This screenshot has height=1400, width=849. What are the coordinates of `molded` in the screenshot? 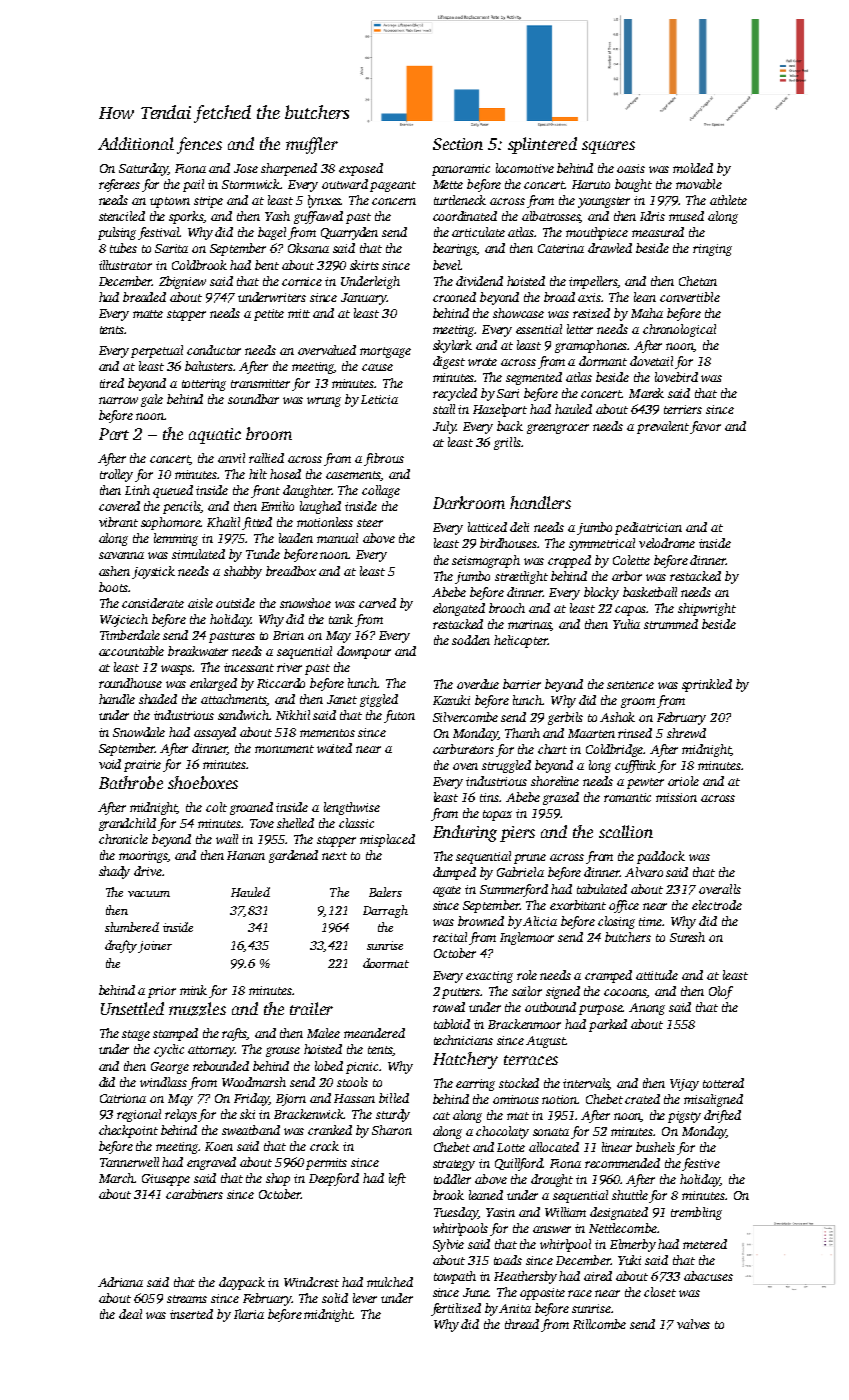 It's located at (693, 168).
